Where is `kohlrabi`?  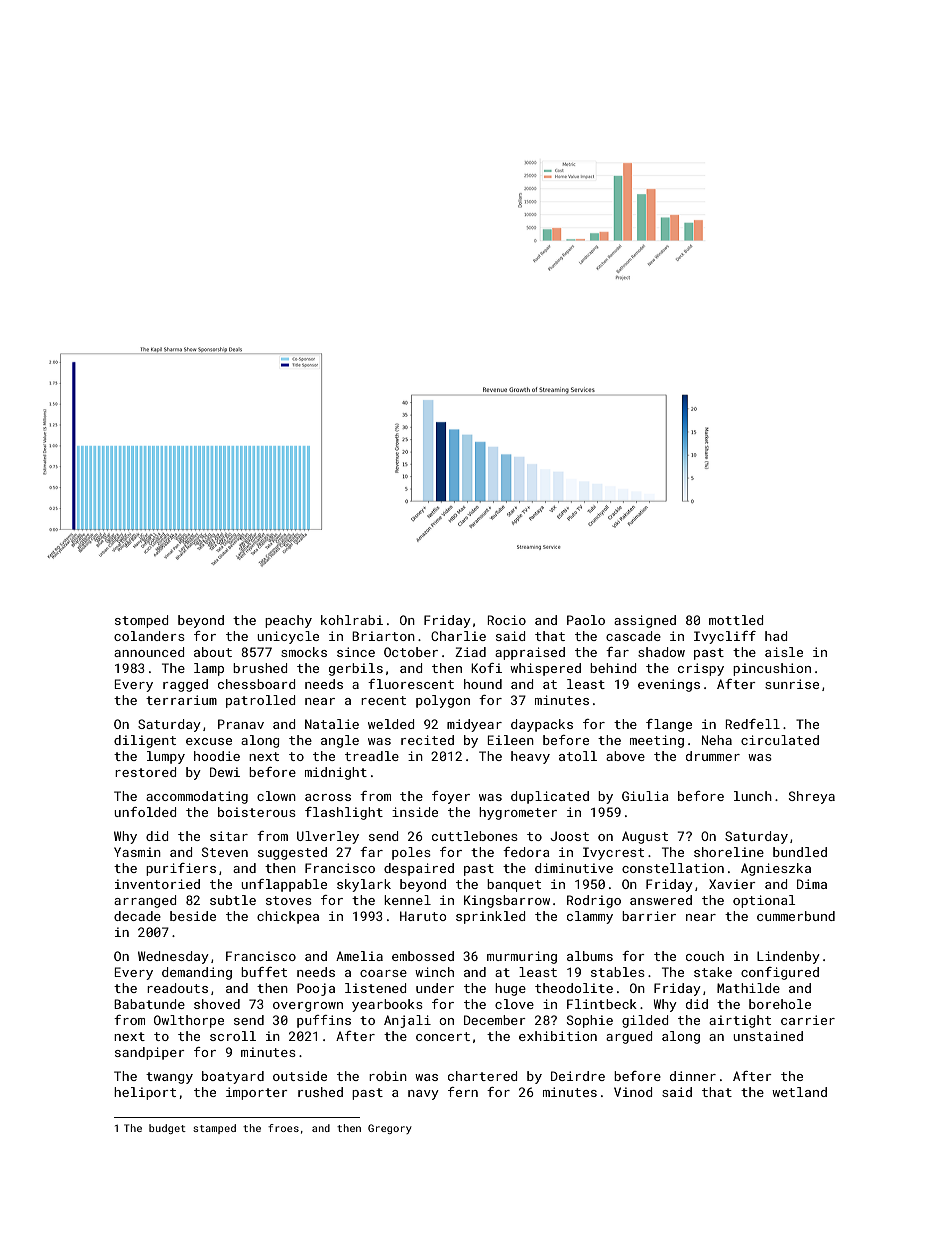
kohlrabi is located at coordinates (352, 620).
